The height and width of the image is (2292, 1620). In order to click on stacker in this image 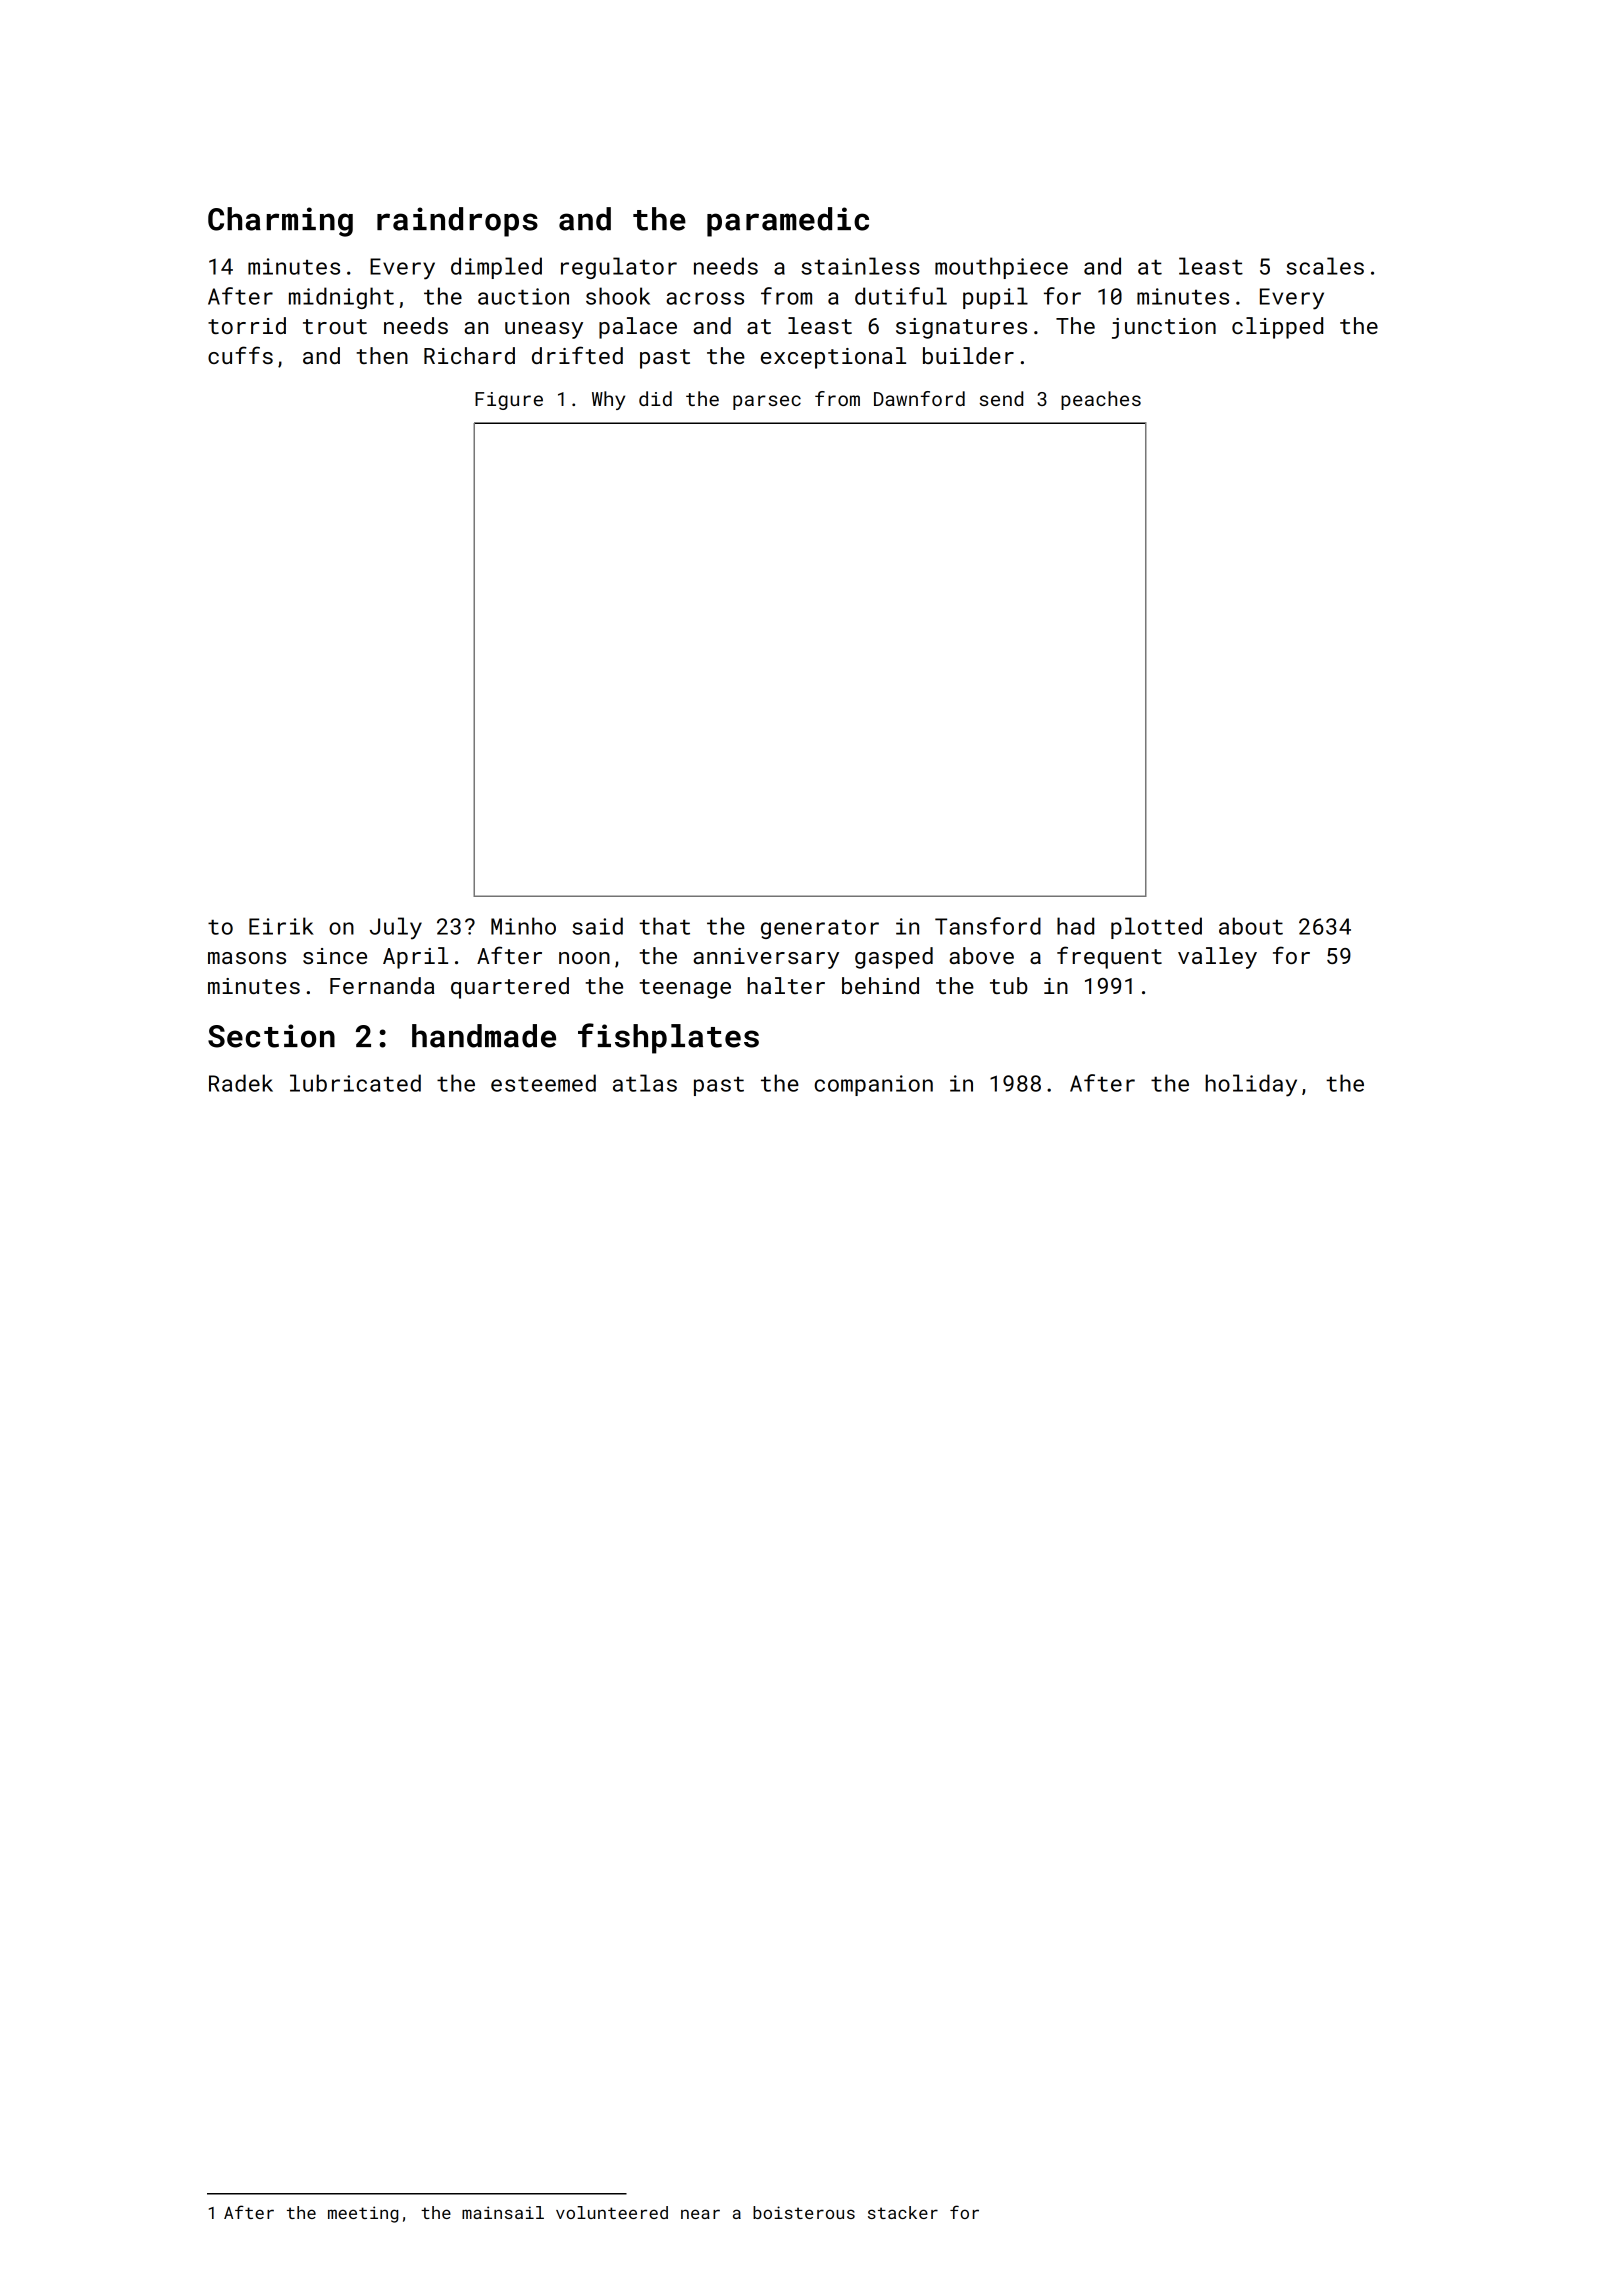, I will do `click(903, 2212)`.
